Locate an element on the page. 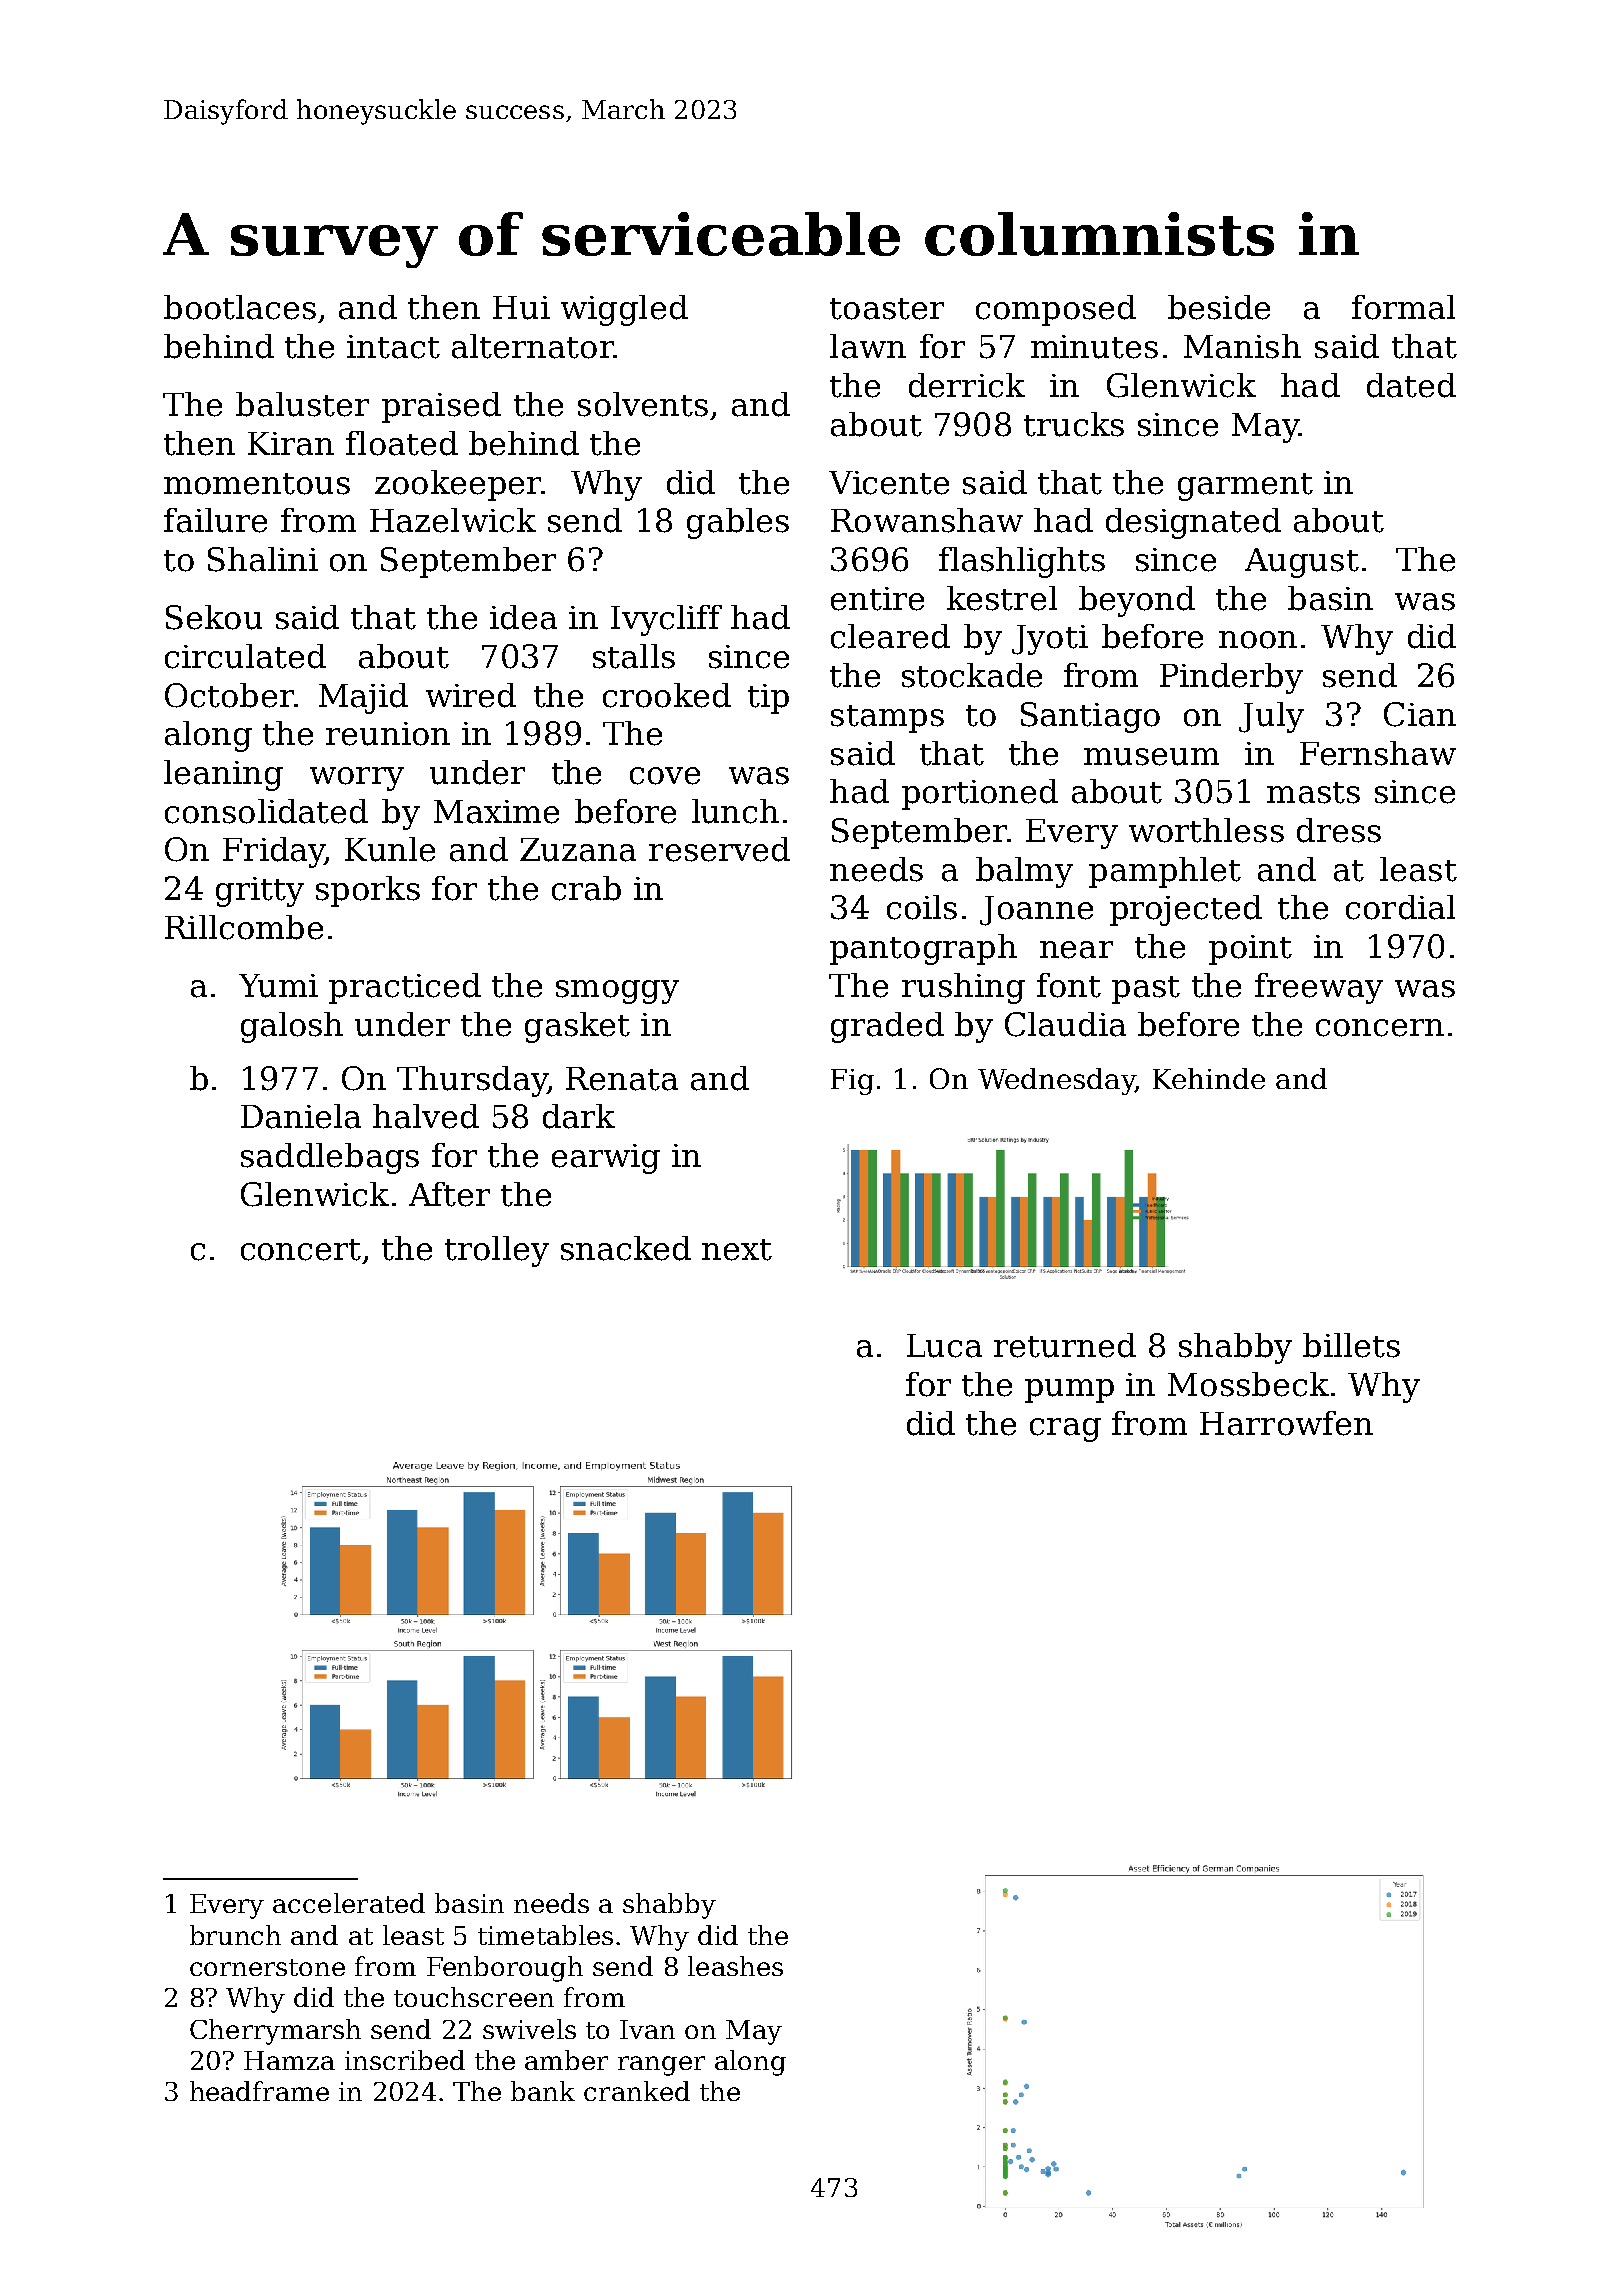 The width and height of the document is (1620, 2292). designated is located at coordinates (1193, 523).
